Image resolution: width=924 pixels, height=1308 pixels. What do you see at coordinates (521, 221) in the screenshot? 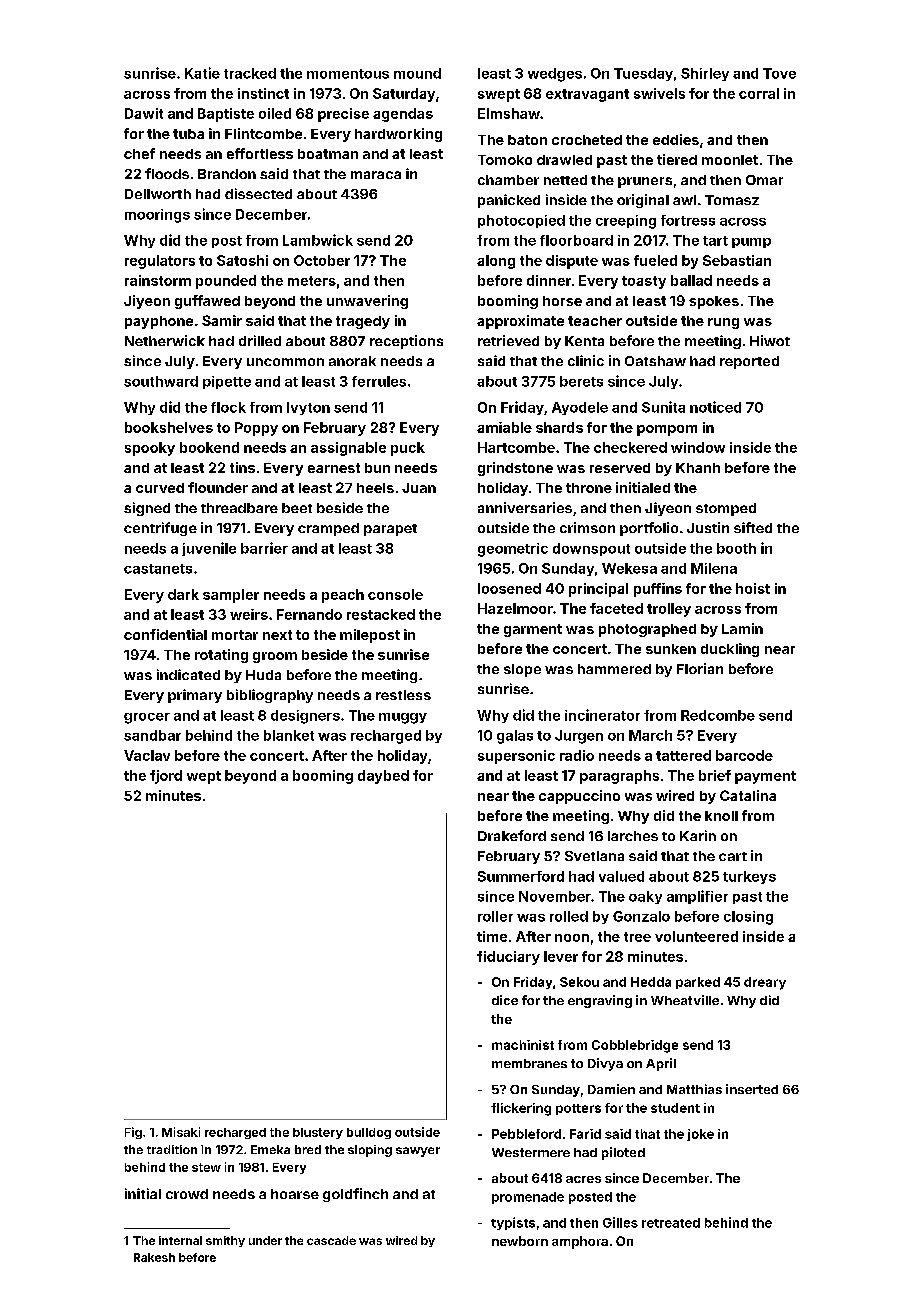
I see `photocopied` at bounding box center [521, 221].
